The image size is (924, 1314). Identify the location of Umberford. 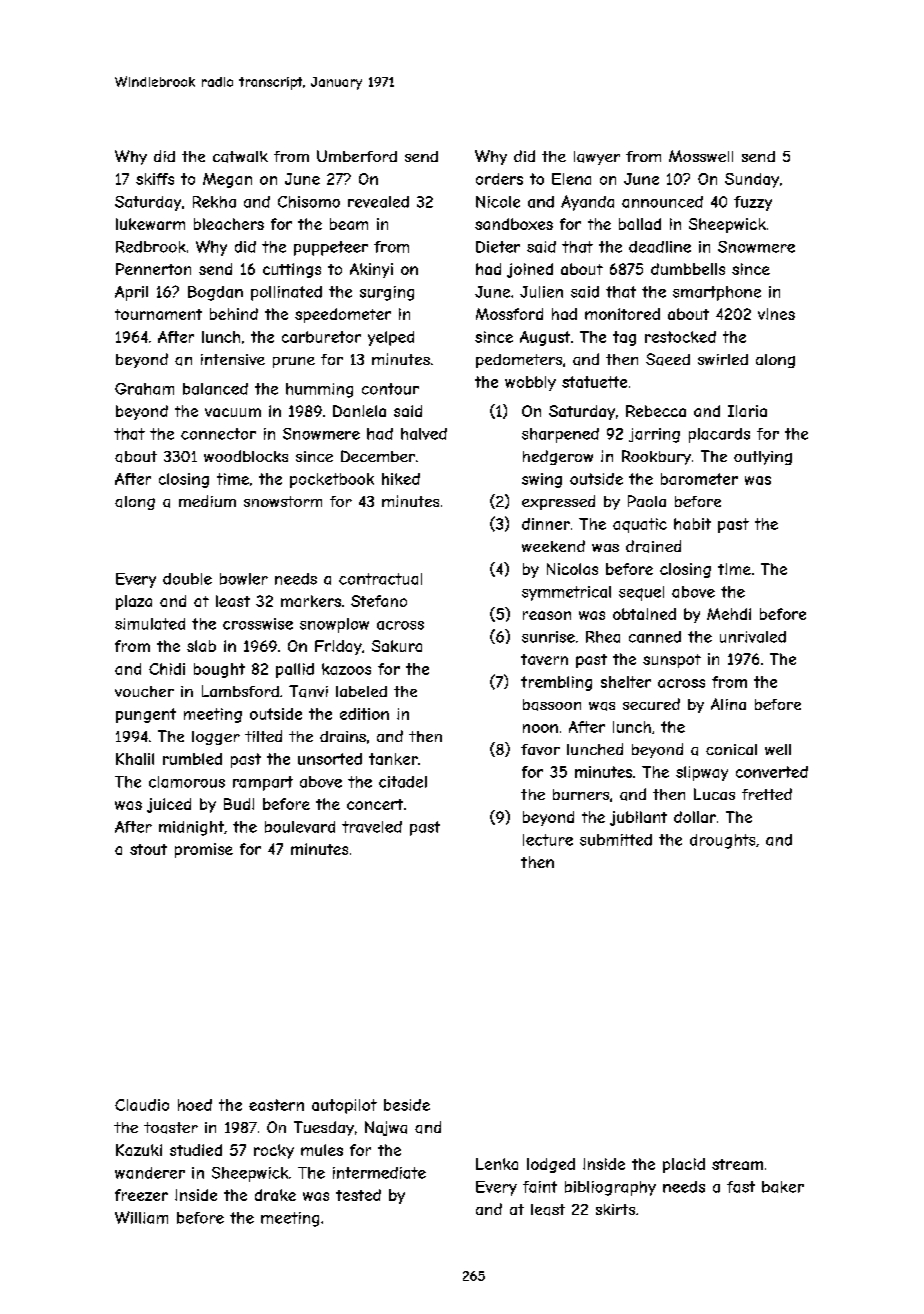
(357, 156).
